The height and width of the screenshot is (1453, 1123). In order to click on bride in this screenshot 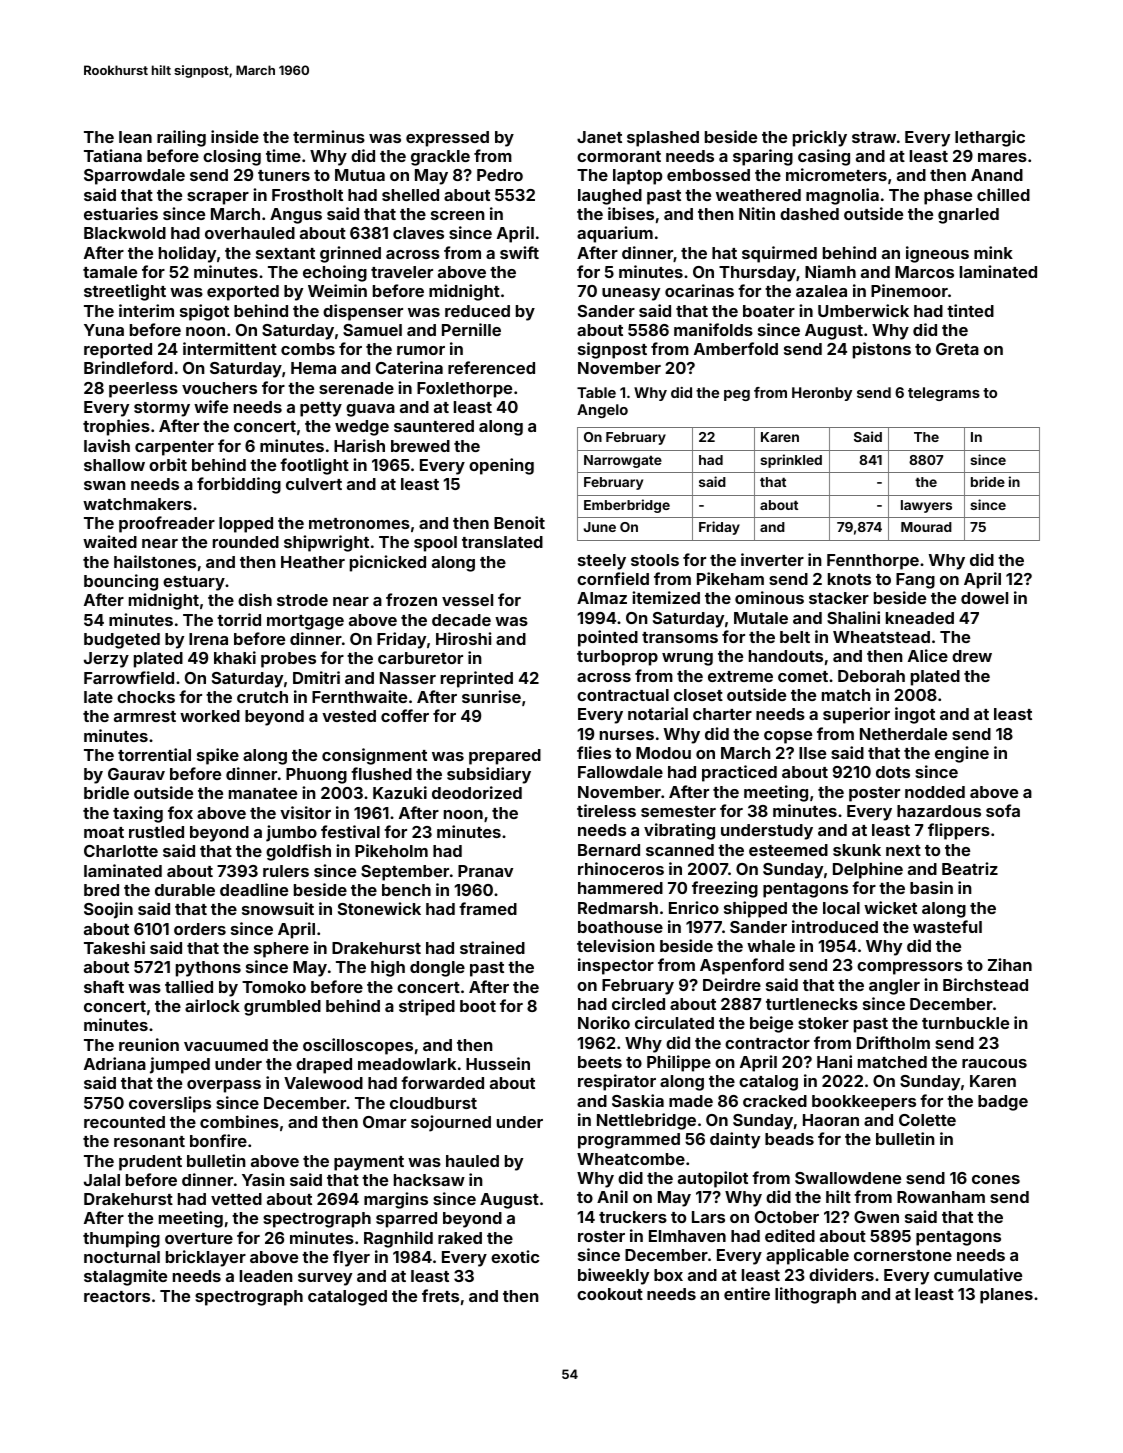, I will do `click(988, 481)`.
